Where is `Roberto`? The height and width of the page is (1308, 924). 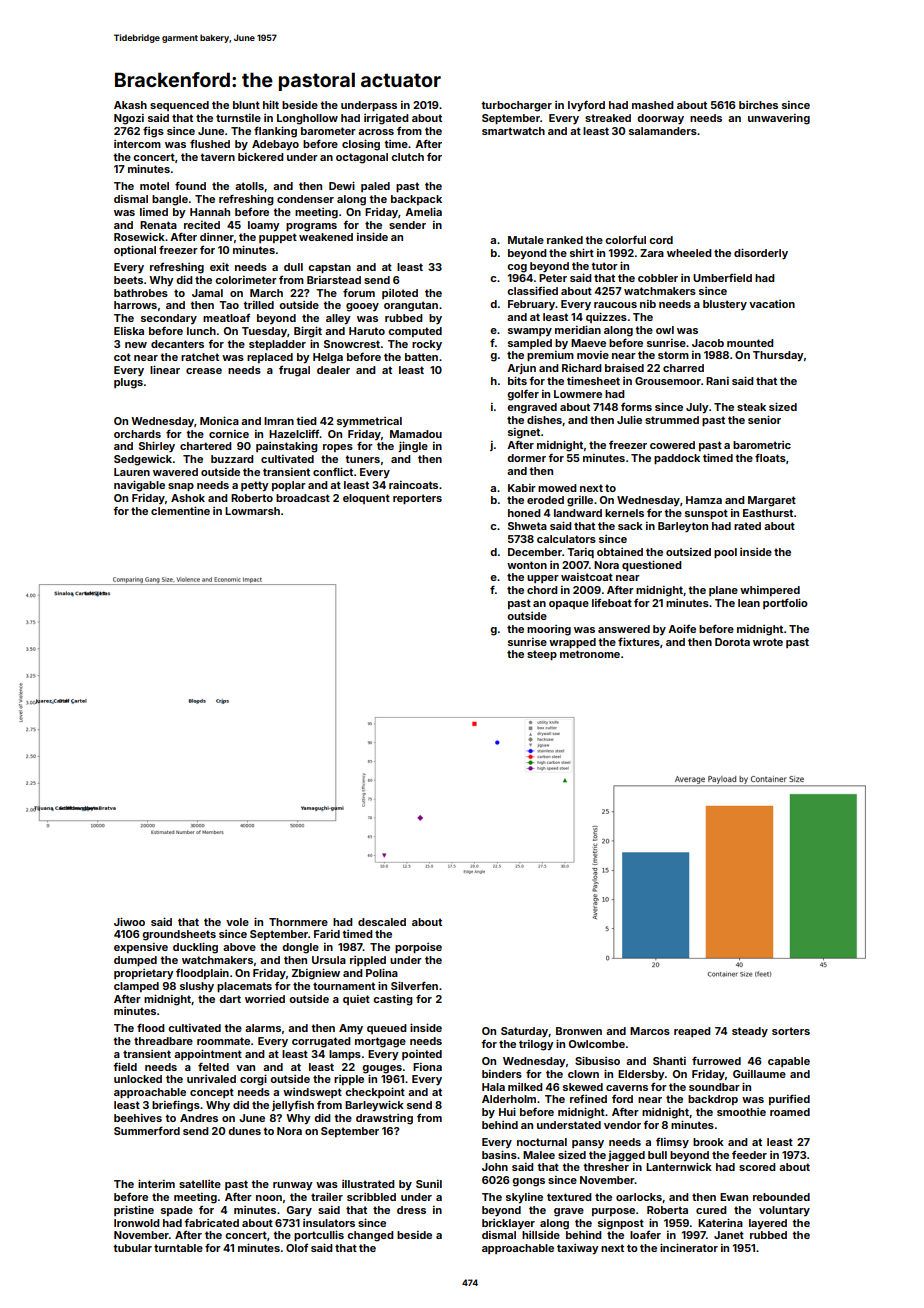 Roberto is located at coordinates (252, 498).
